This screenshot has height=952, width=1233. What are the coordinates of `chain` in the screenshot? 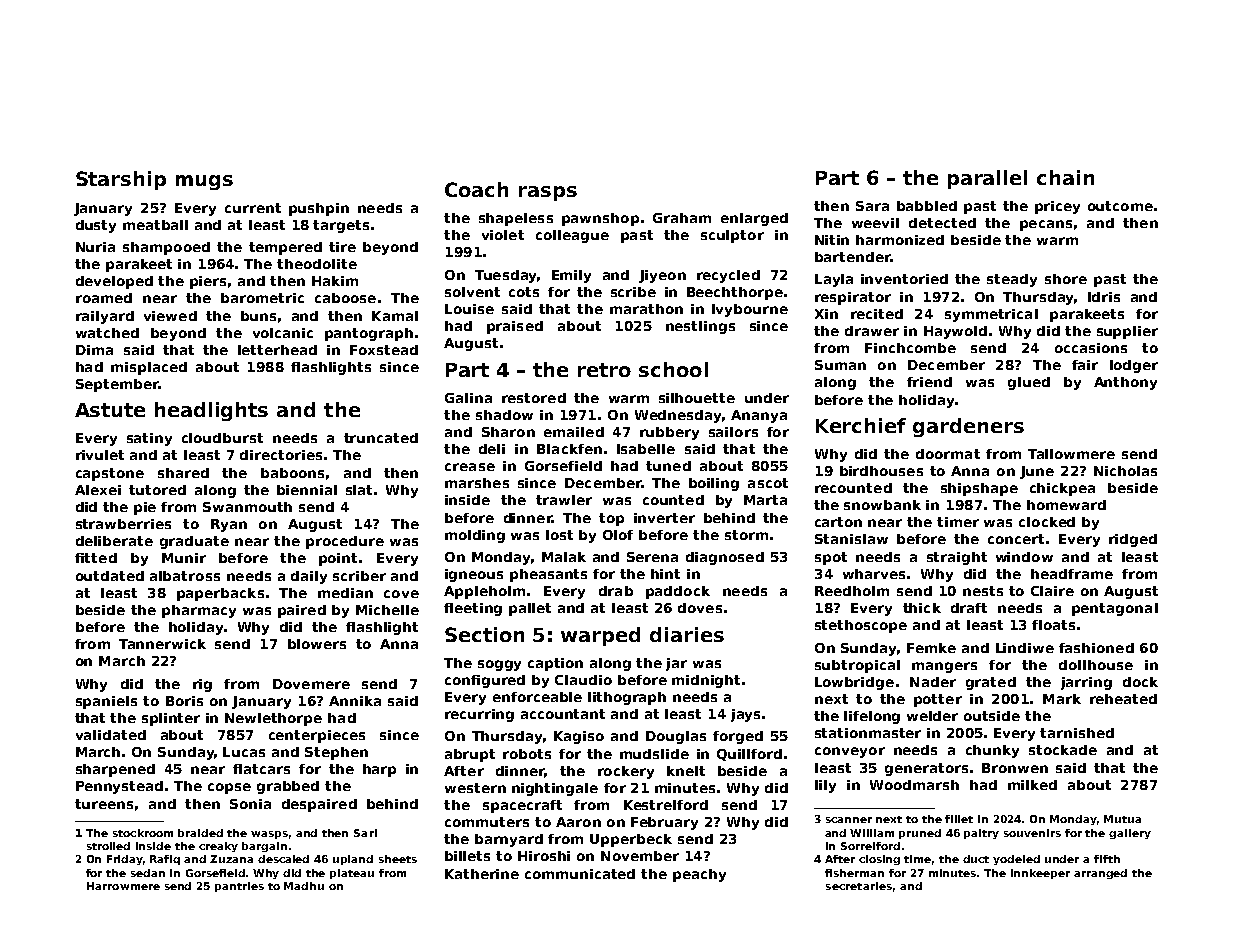 It's located at (1065, 177).
